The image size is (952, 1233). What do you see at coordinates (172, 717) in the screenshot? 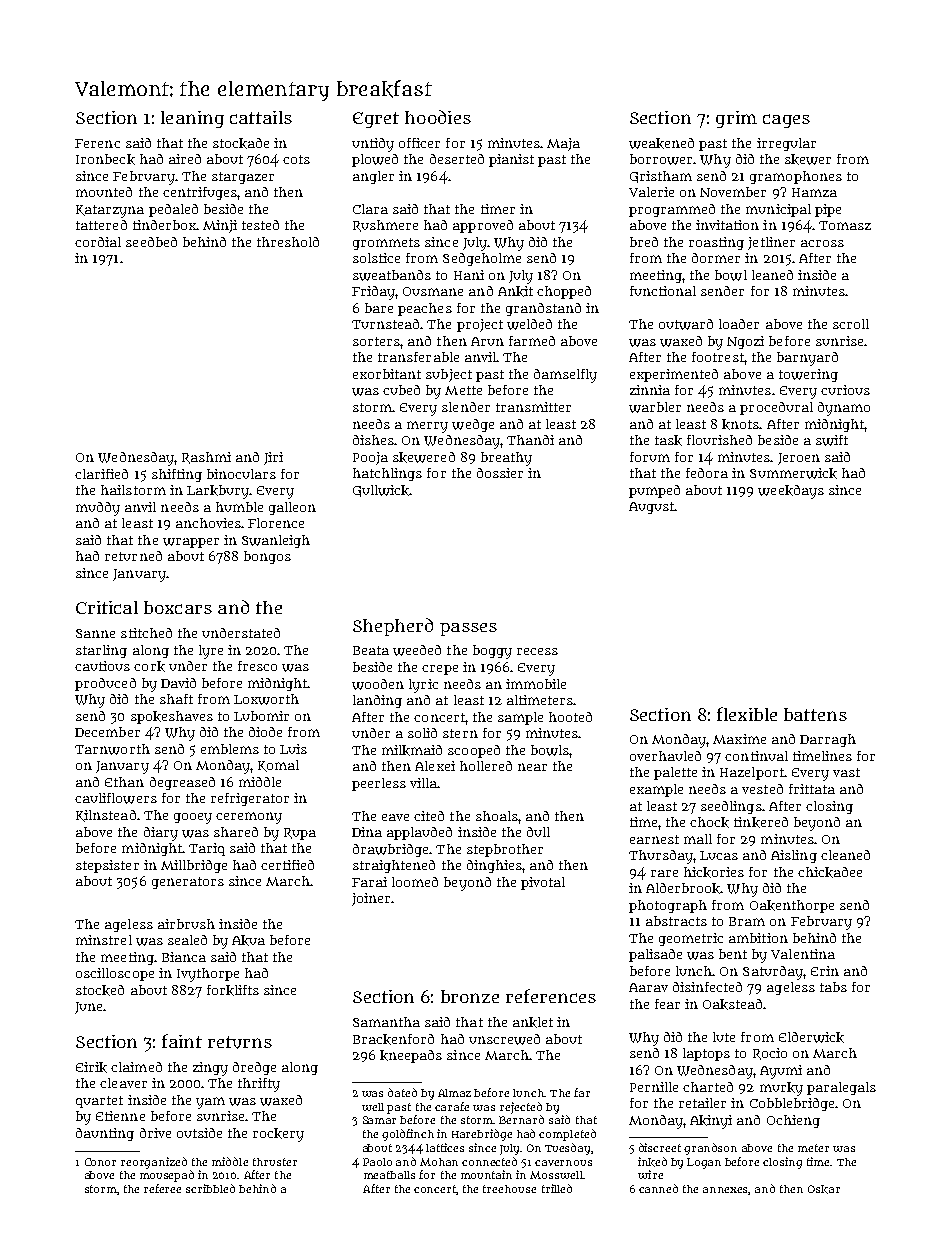
I see `spokeshaves` at bounding box center [172, 717].
